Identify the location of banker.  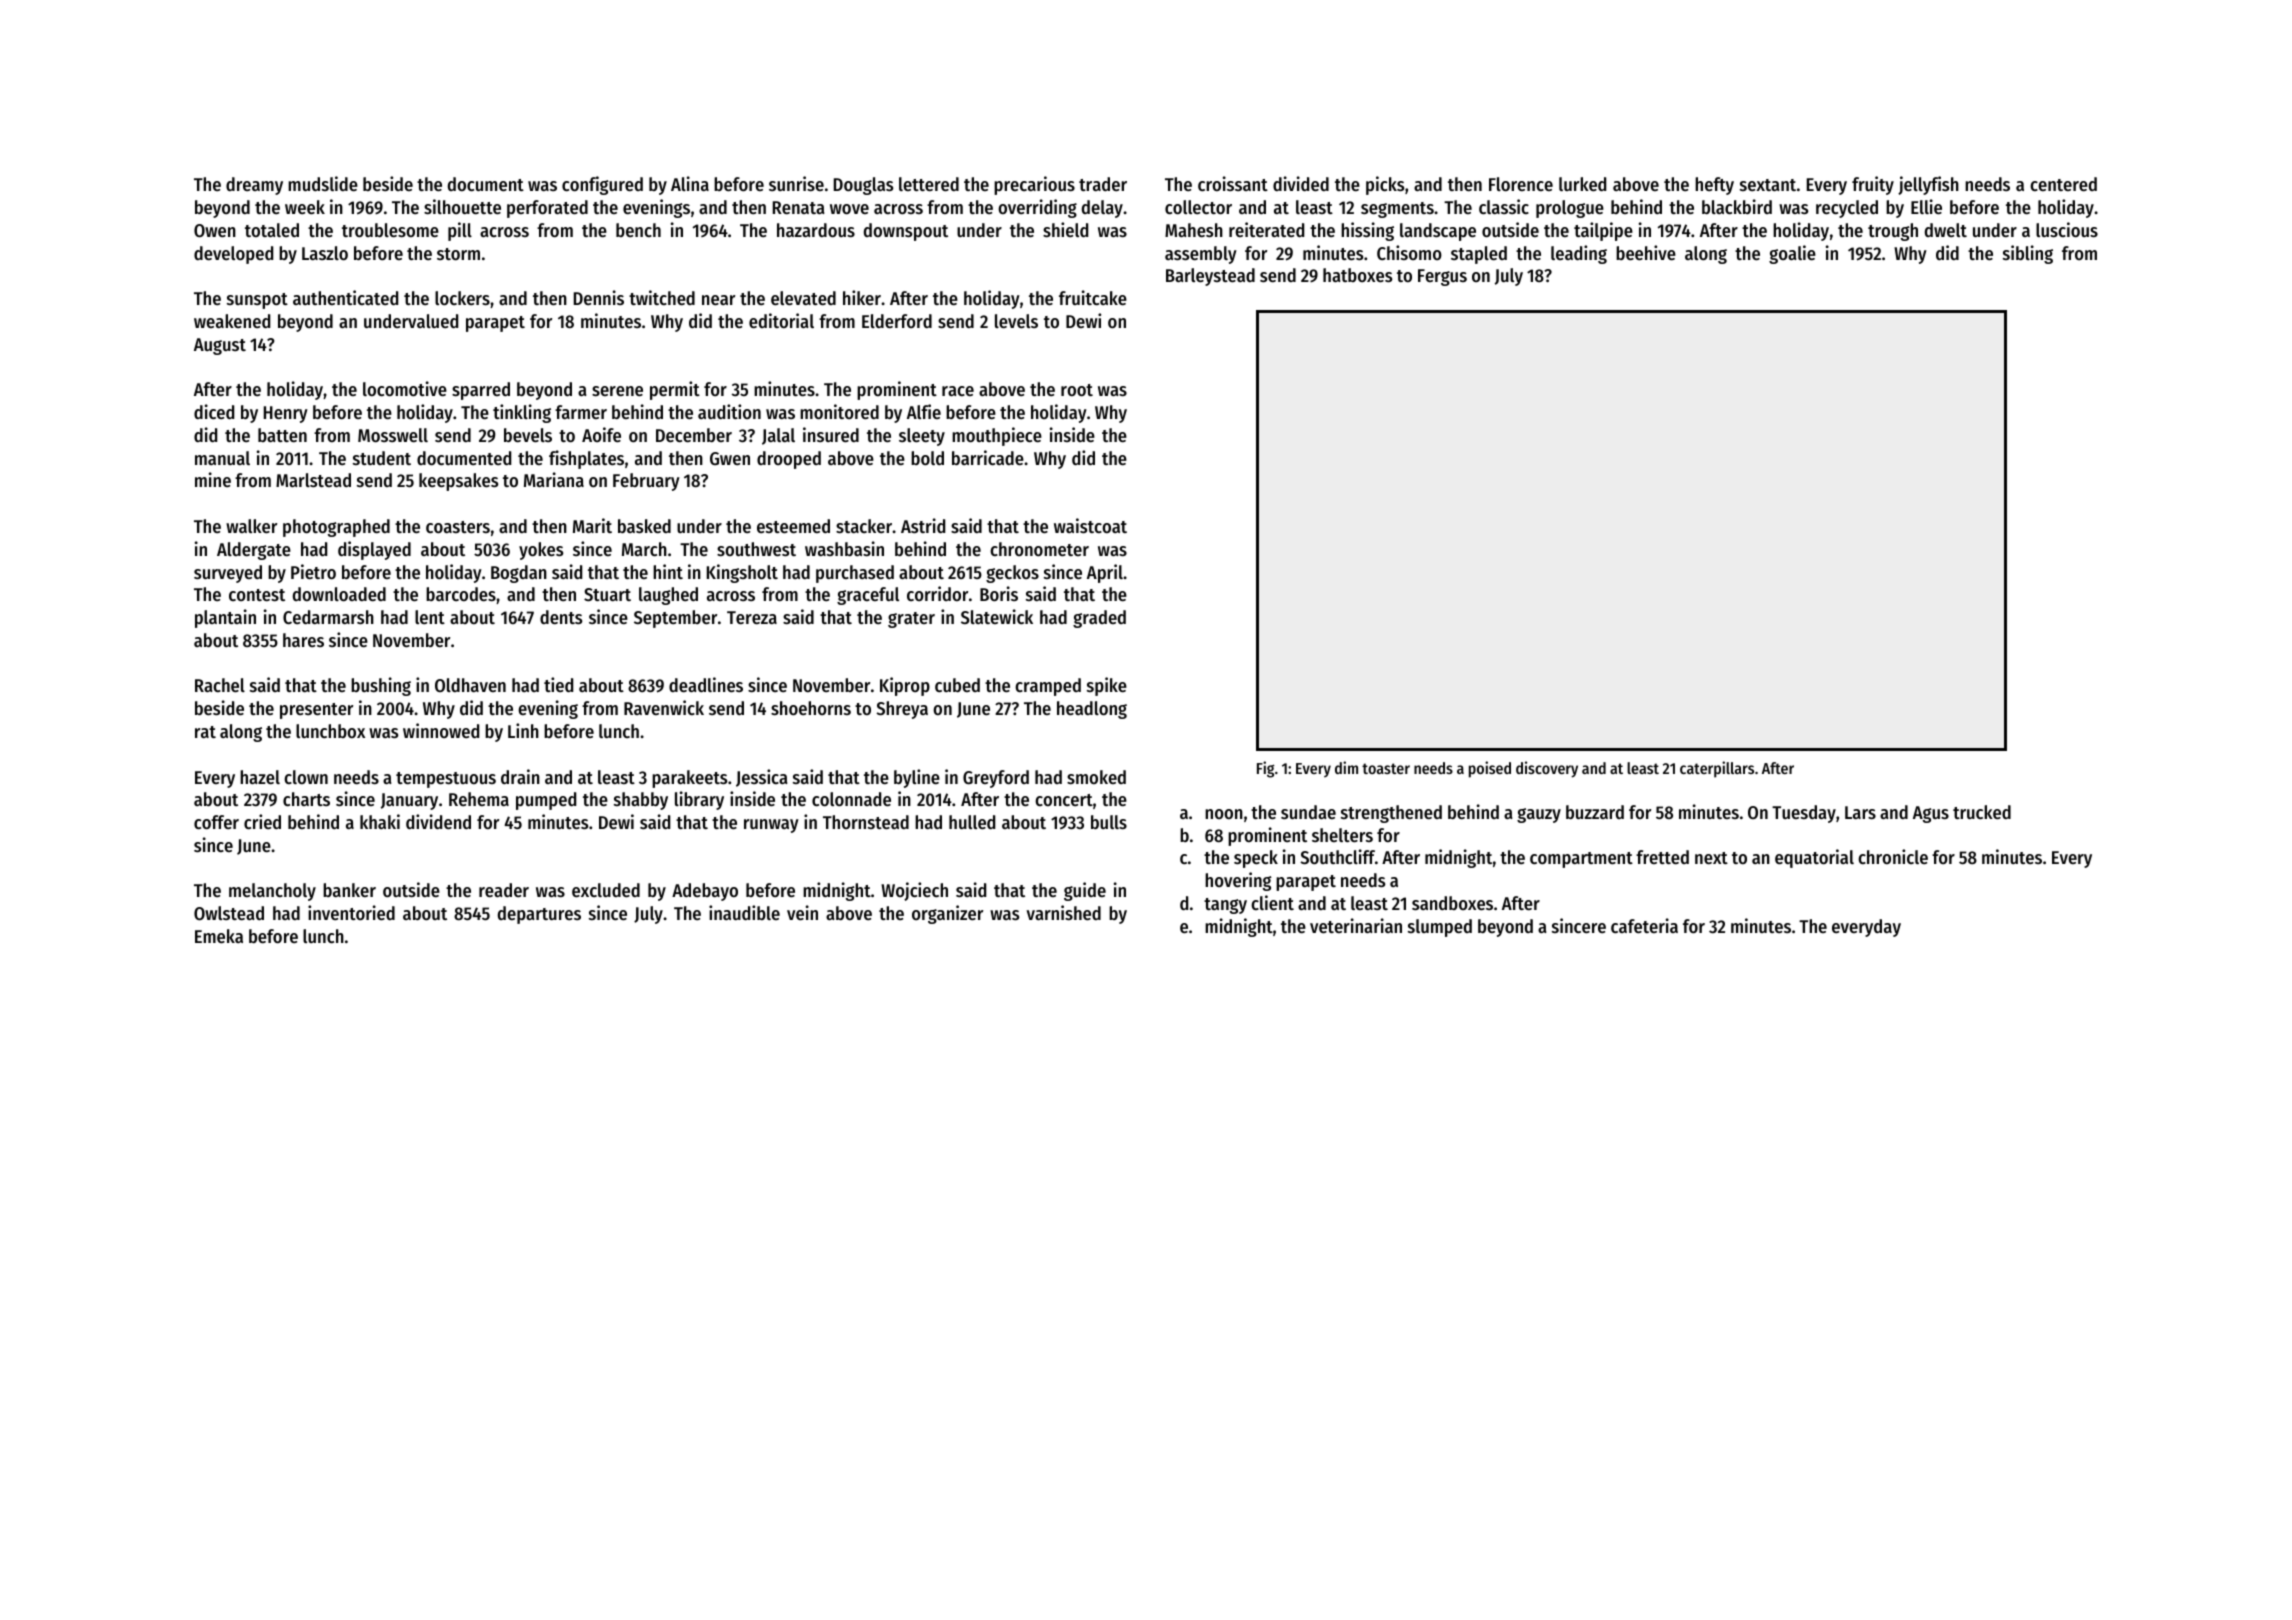
(349, 890).
